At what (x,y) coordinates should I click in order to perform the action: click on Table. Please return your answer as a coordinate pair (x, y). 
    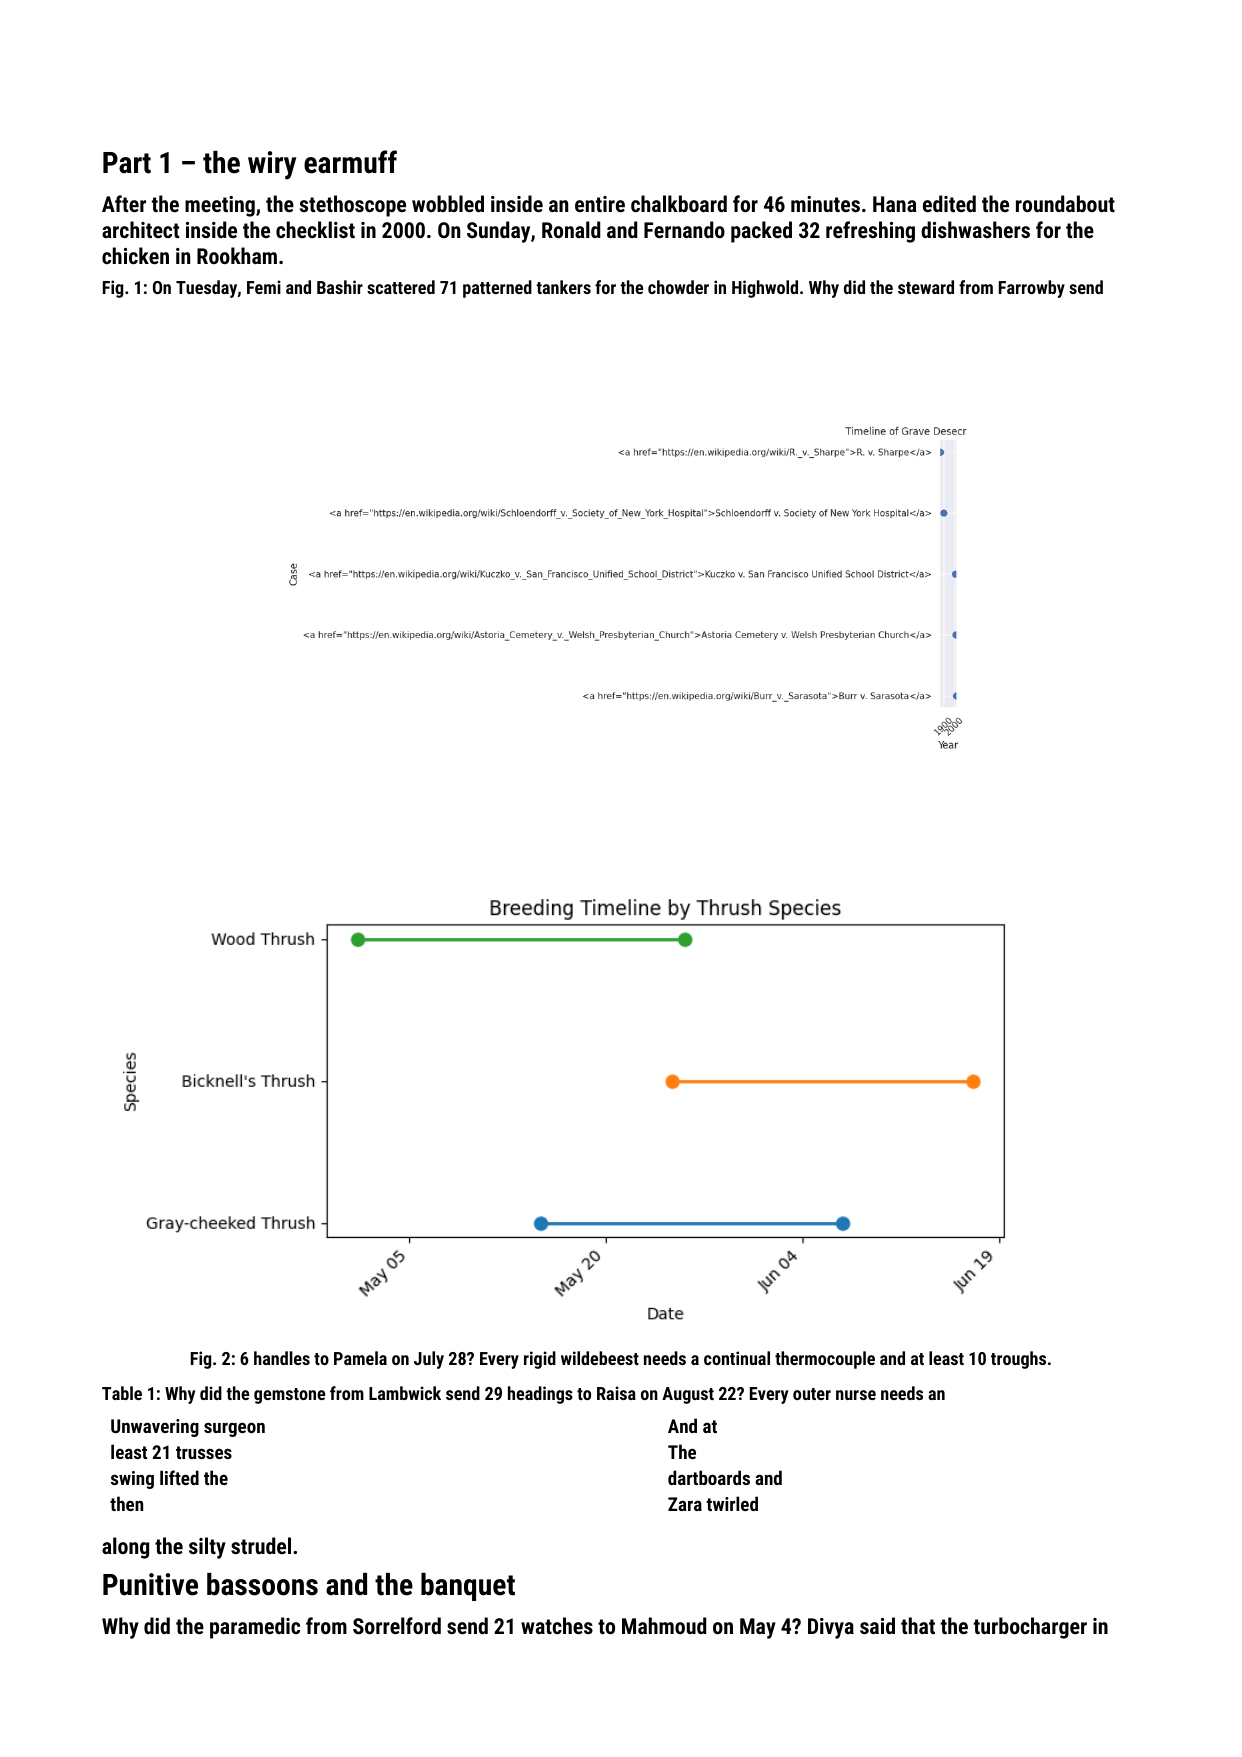
    Looking at the image, I should click on (122, 1393).
